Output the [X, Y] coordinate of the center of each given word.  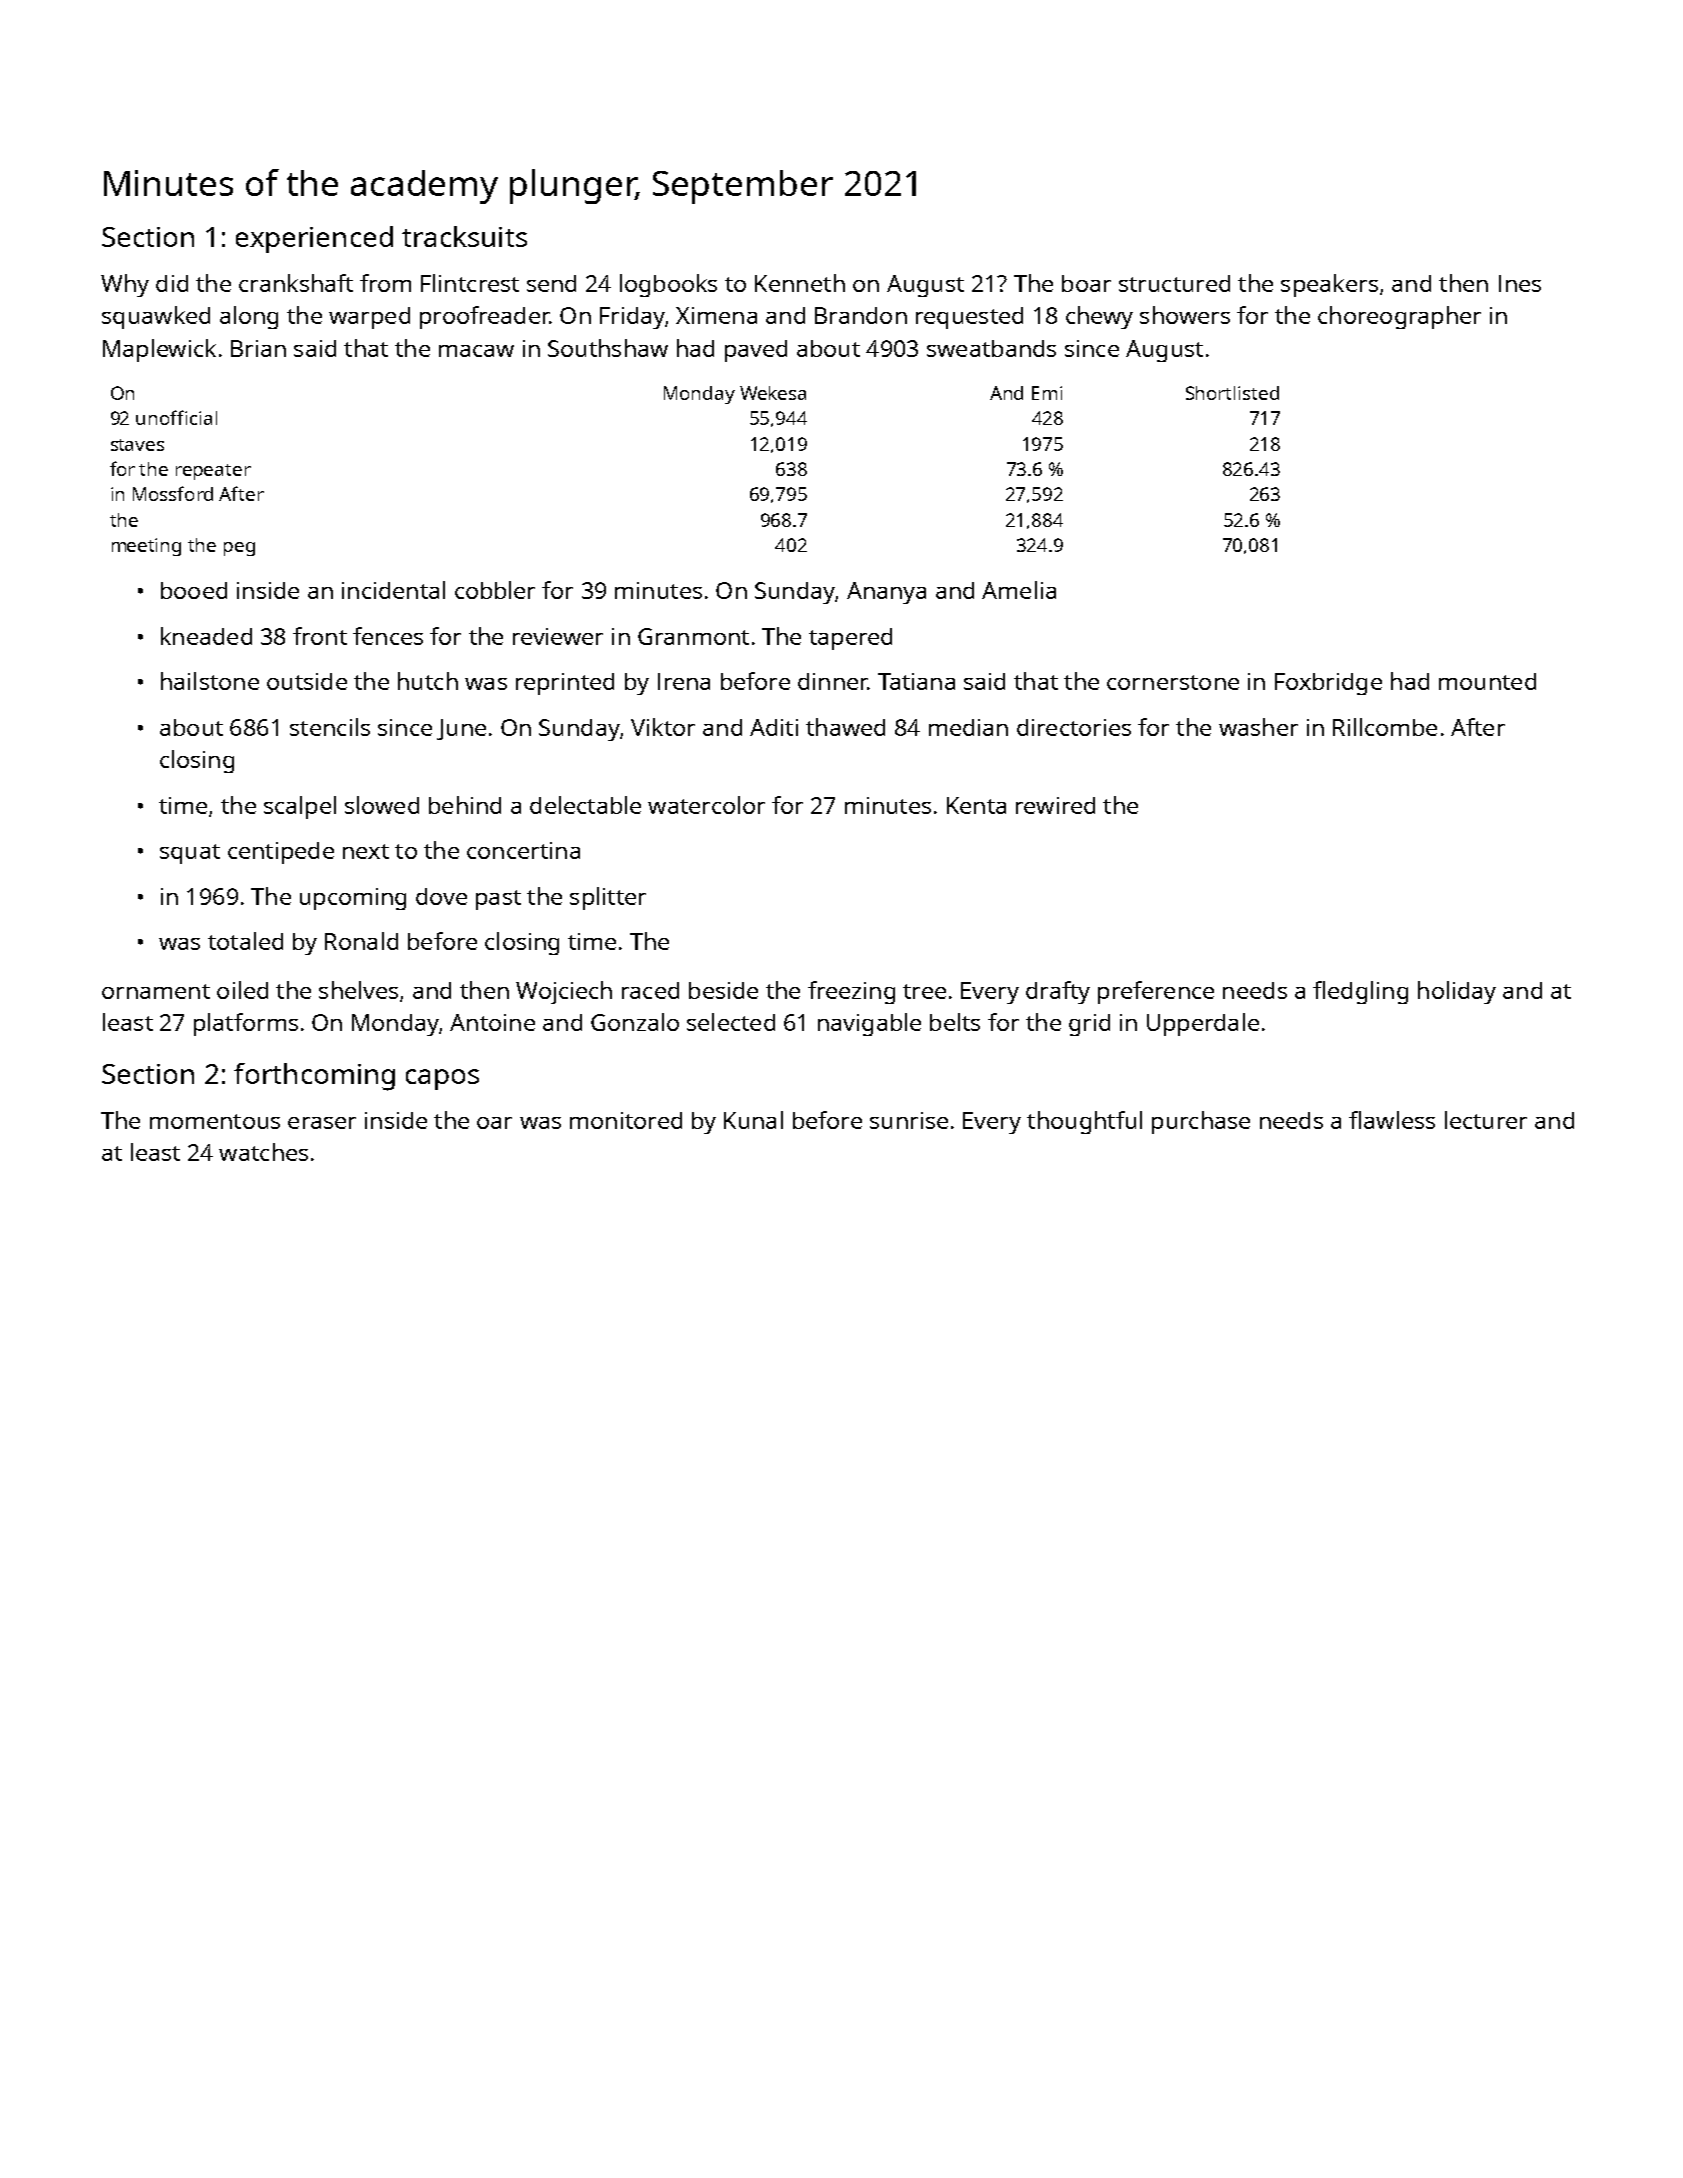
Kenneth [800, 283]
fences [388, 636]
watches [263, 1152]
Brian [258, 348]
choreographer [1399, 317]
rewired [1055, 805]
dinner [833, 681]
